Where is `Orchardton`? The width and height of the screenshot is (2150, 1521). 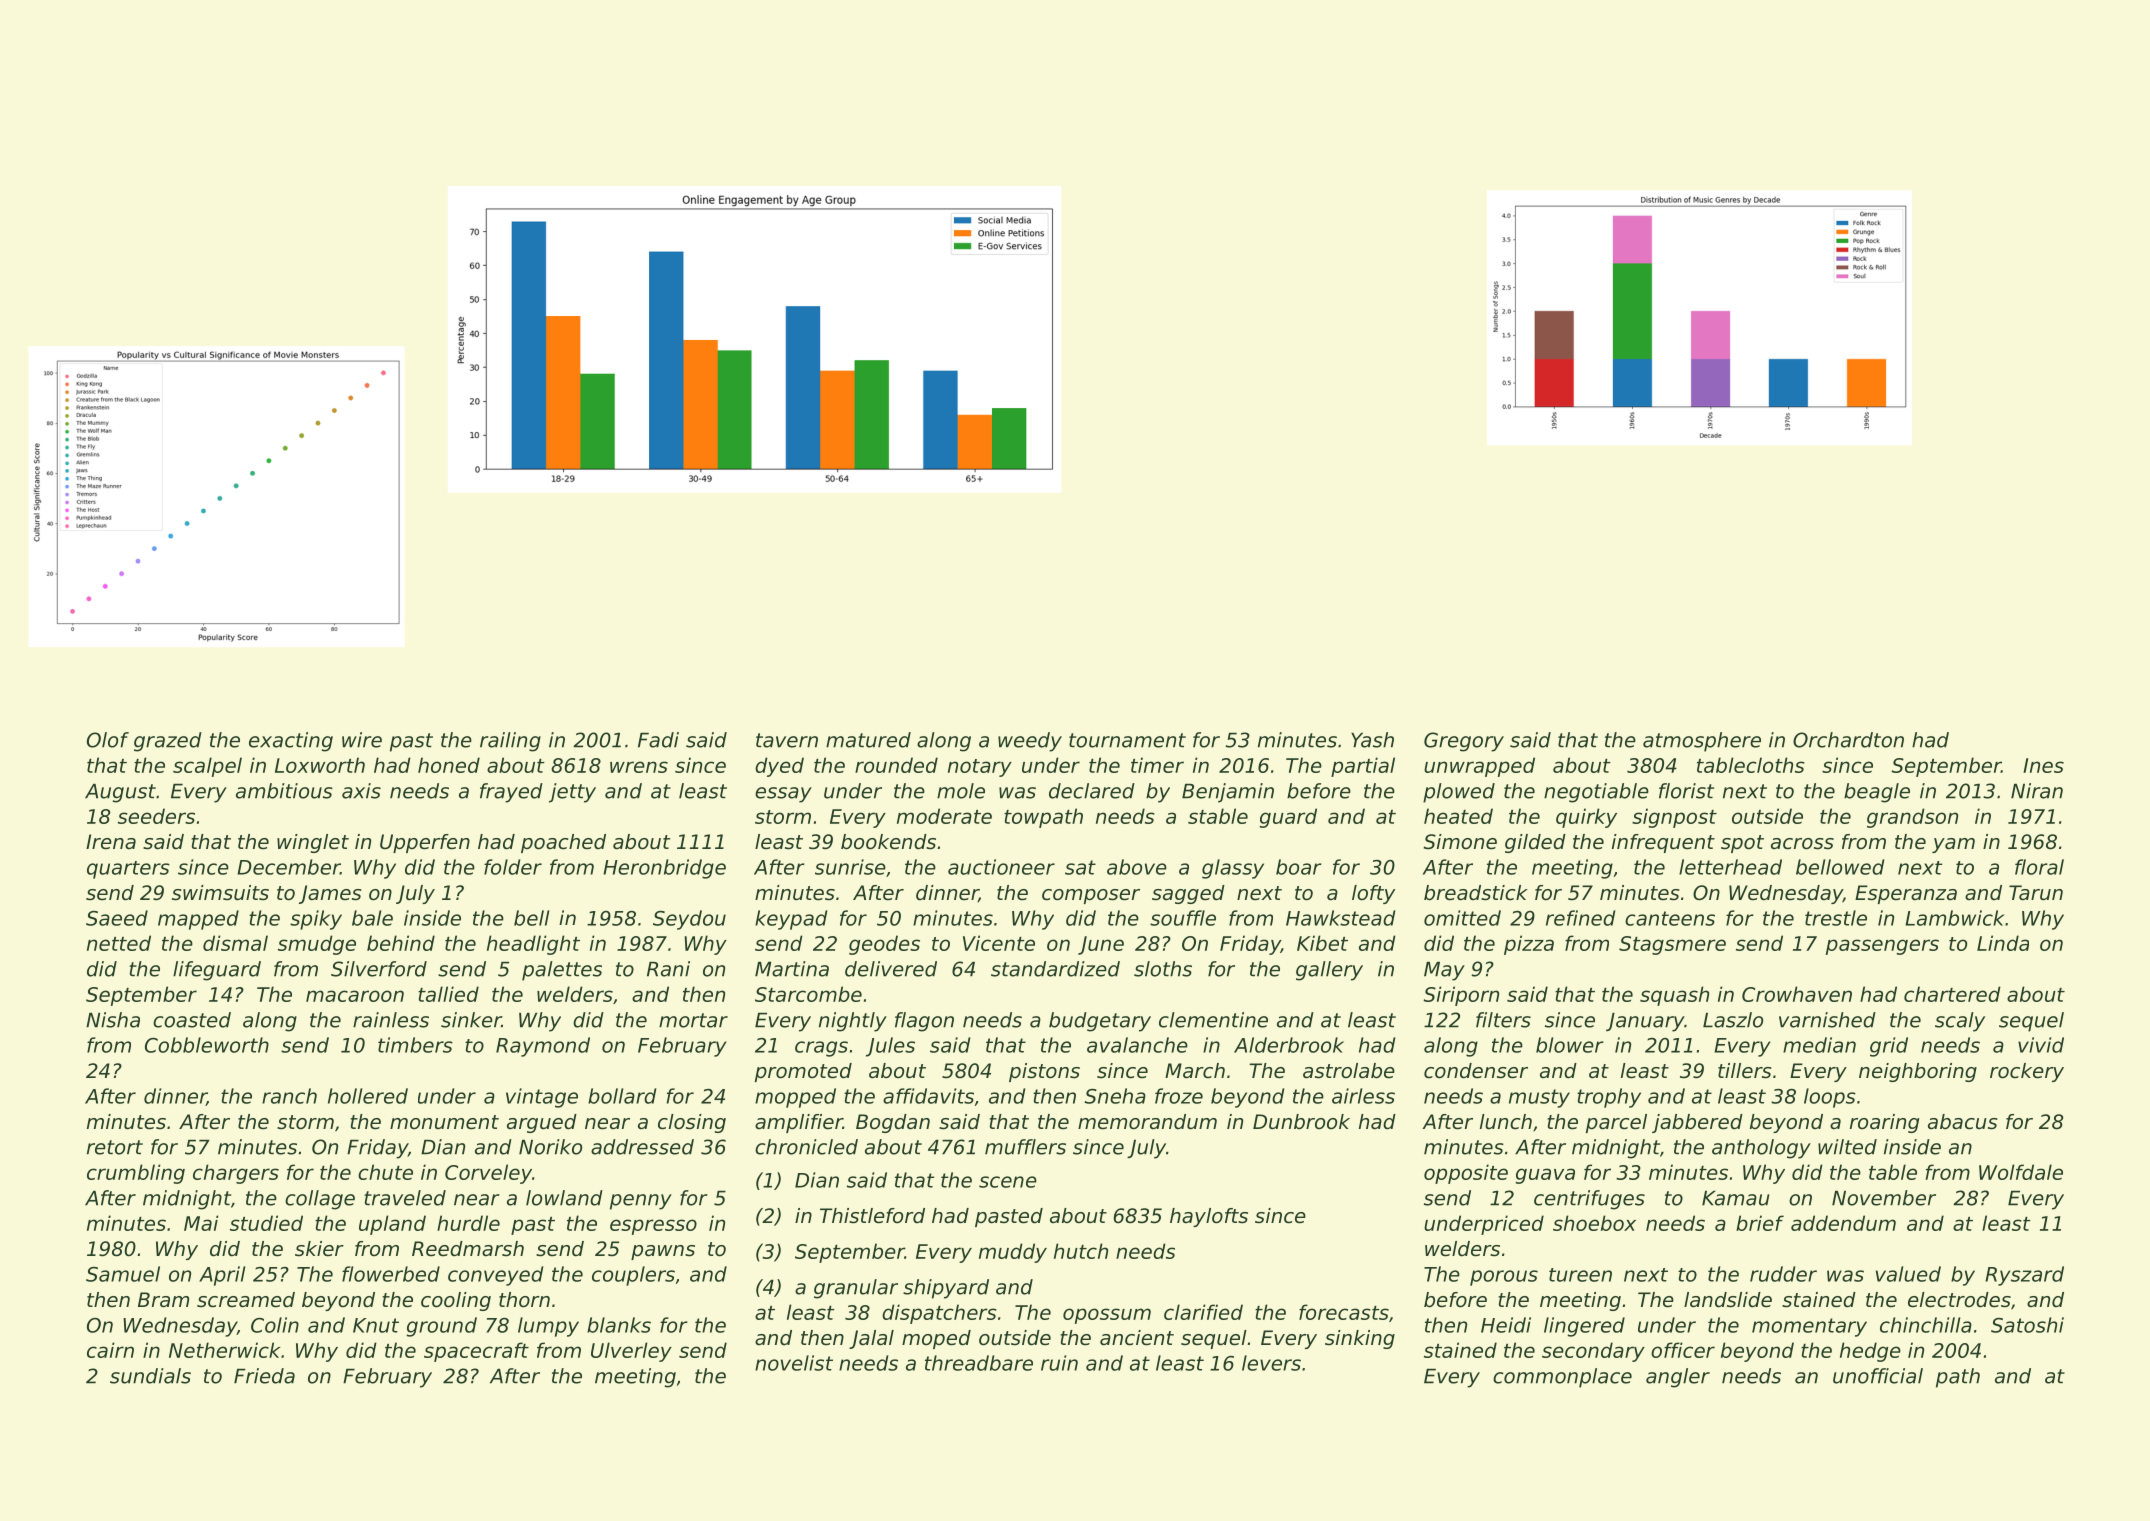 Orchardton is located at coordinates (1848, 740).
